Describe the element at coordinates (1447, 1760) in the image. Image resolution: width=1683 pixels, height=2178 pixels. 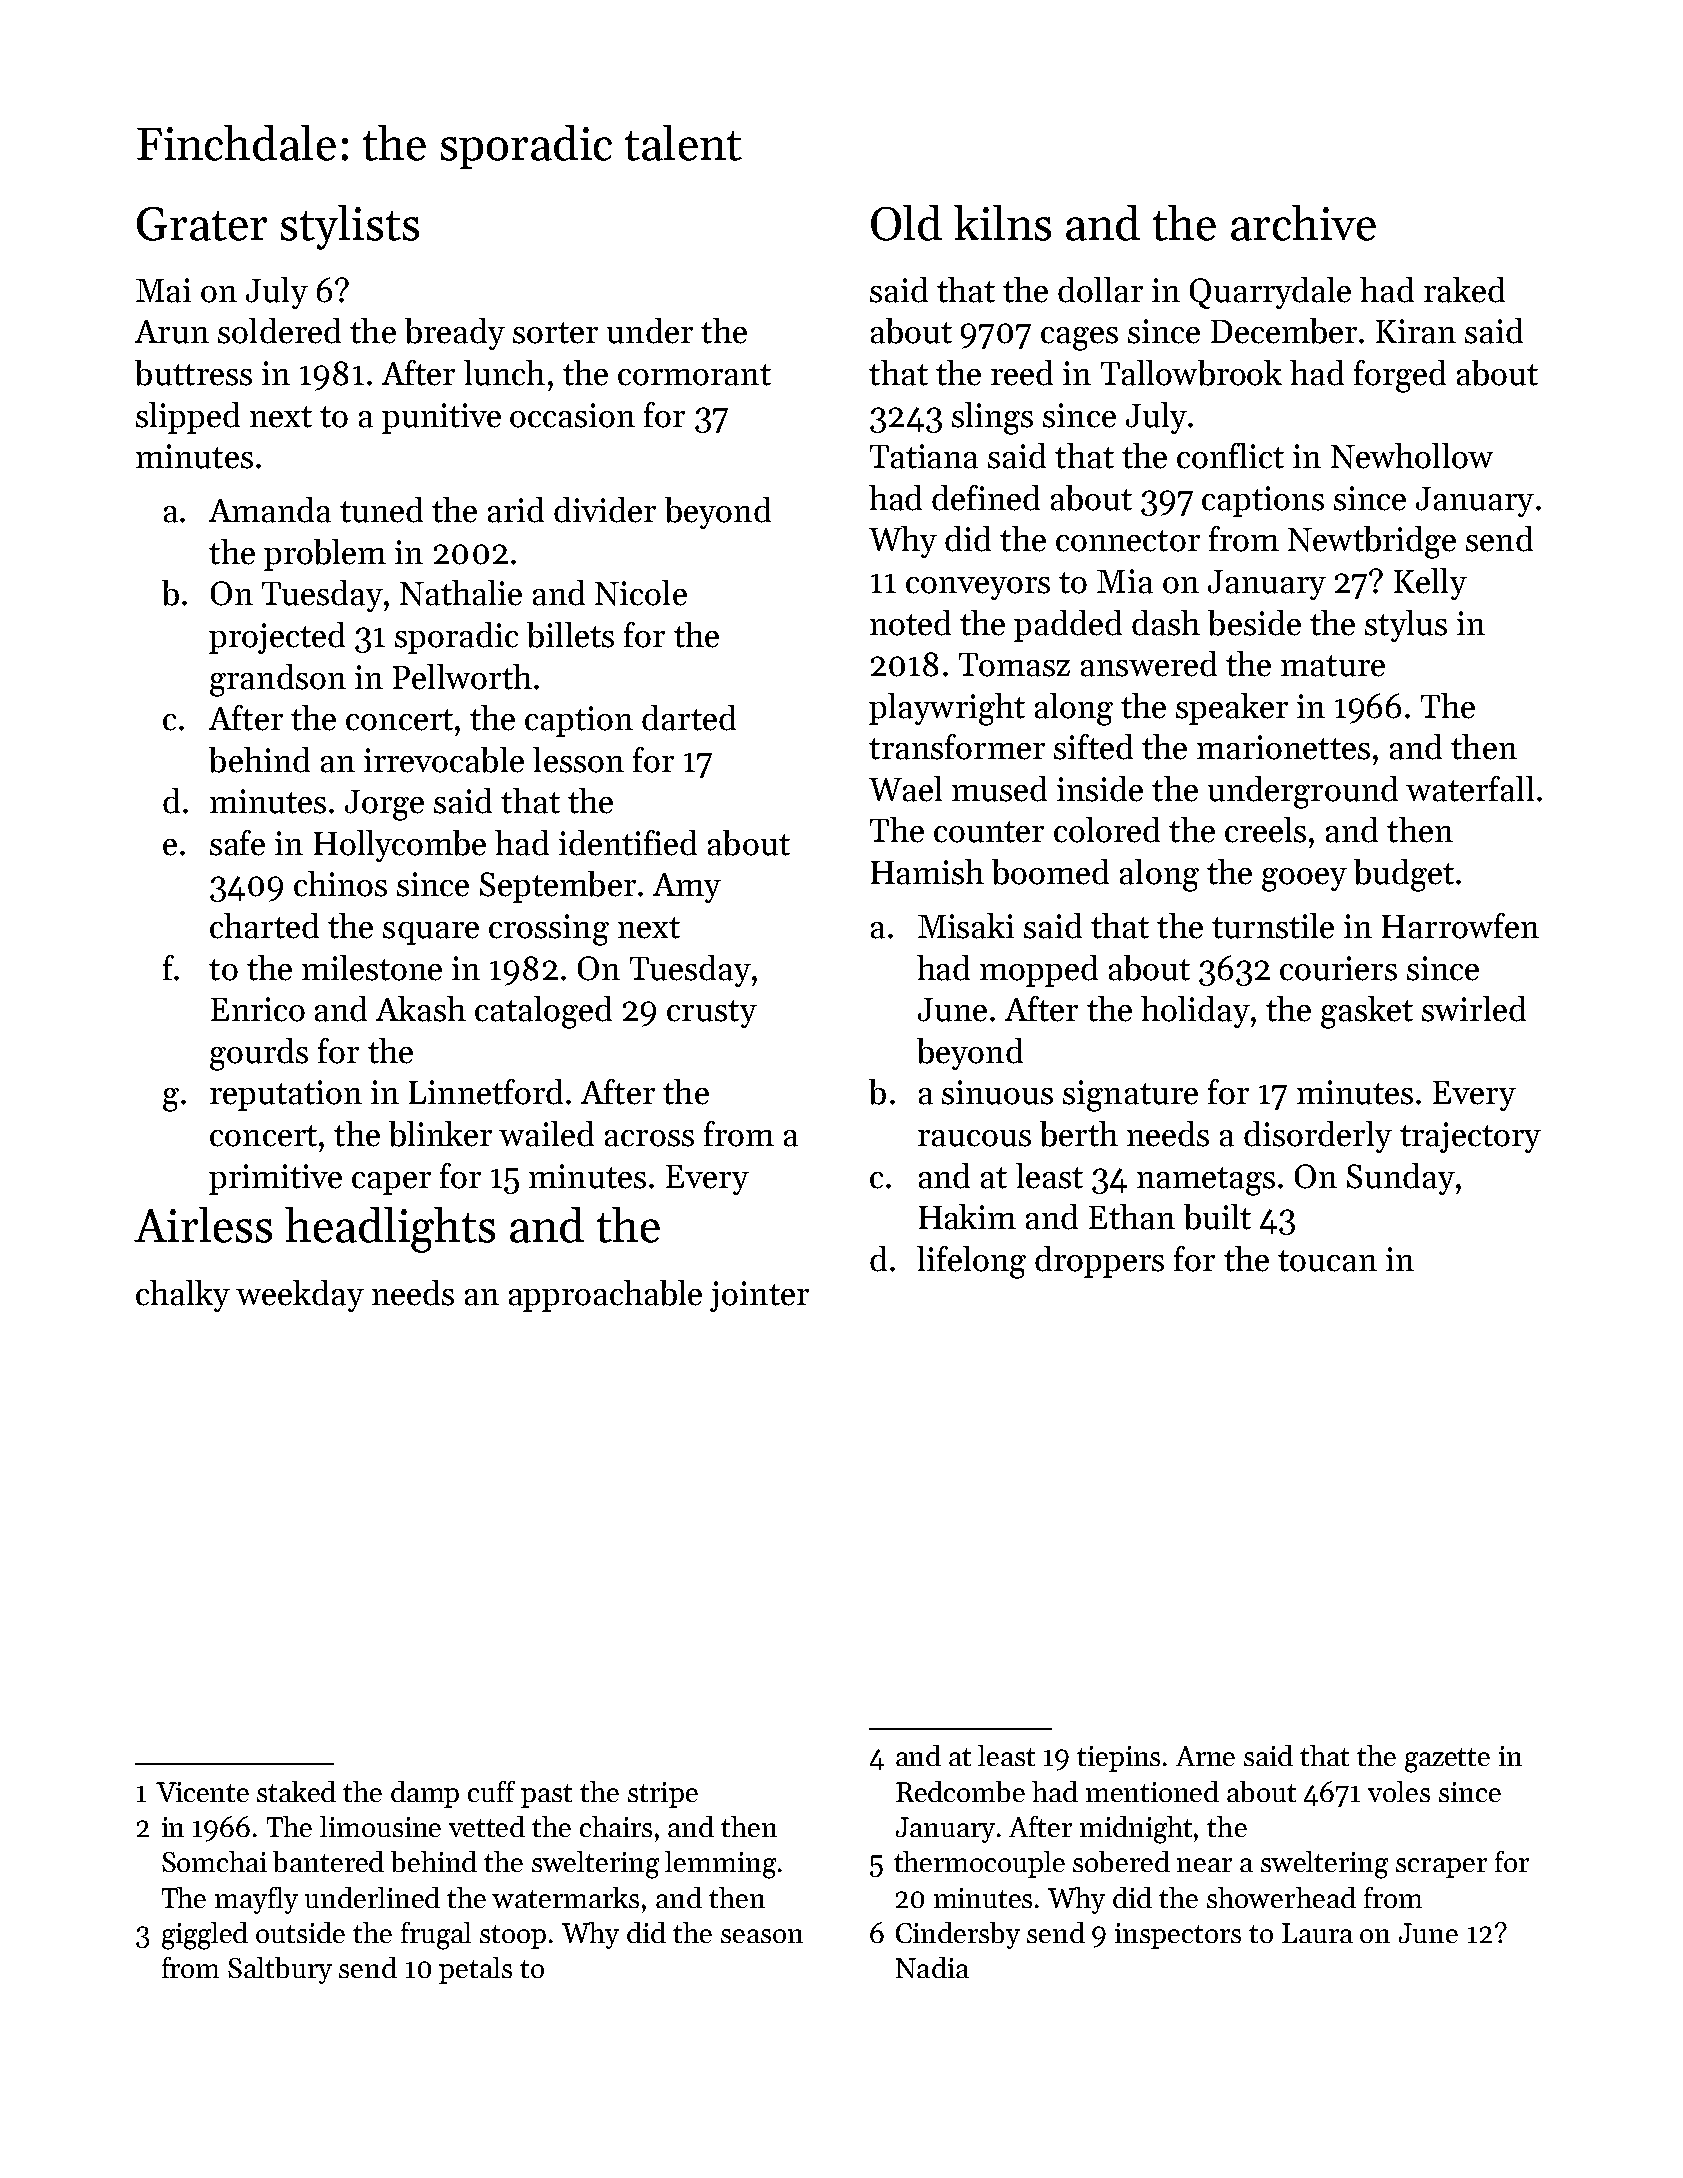
I see `gazette` at that location.
